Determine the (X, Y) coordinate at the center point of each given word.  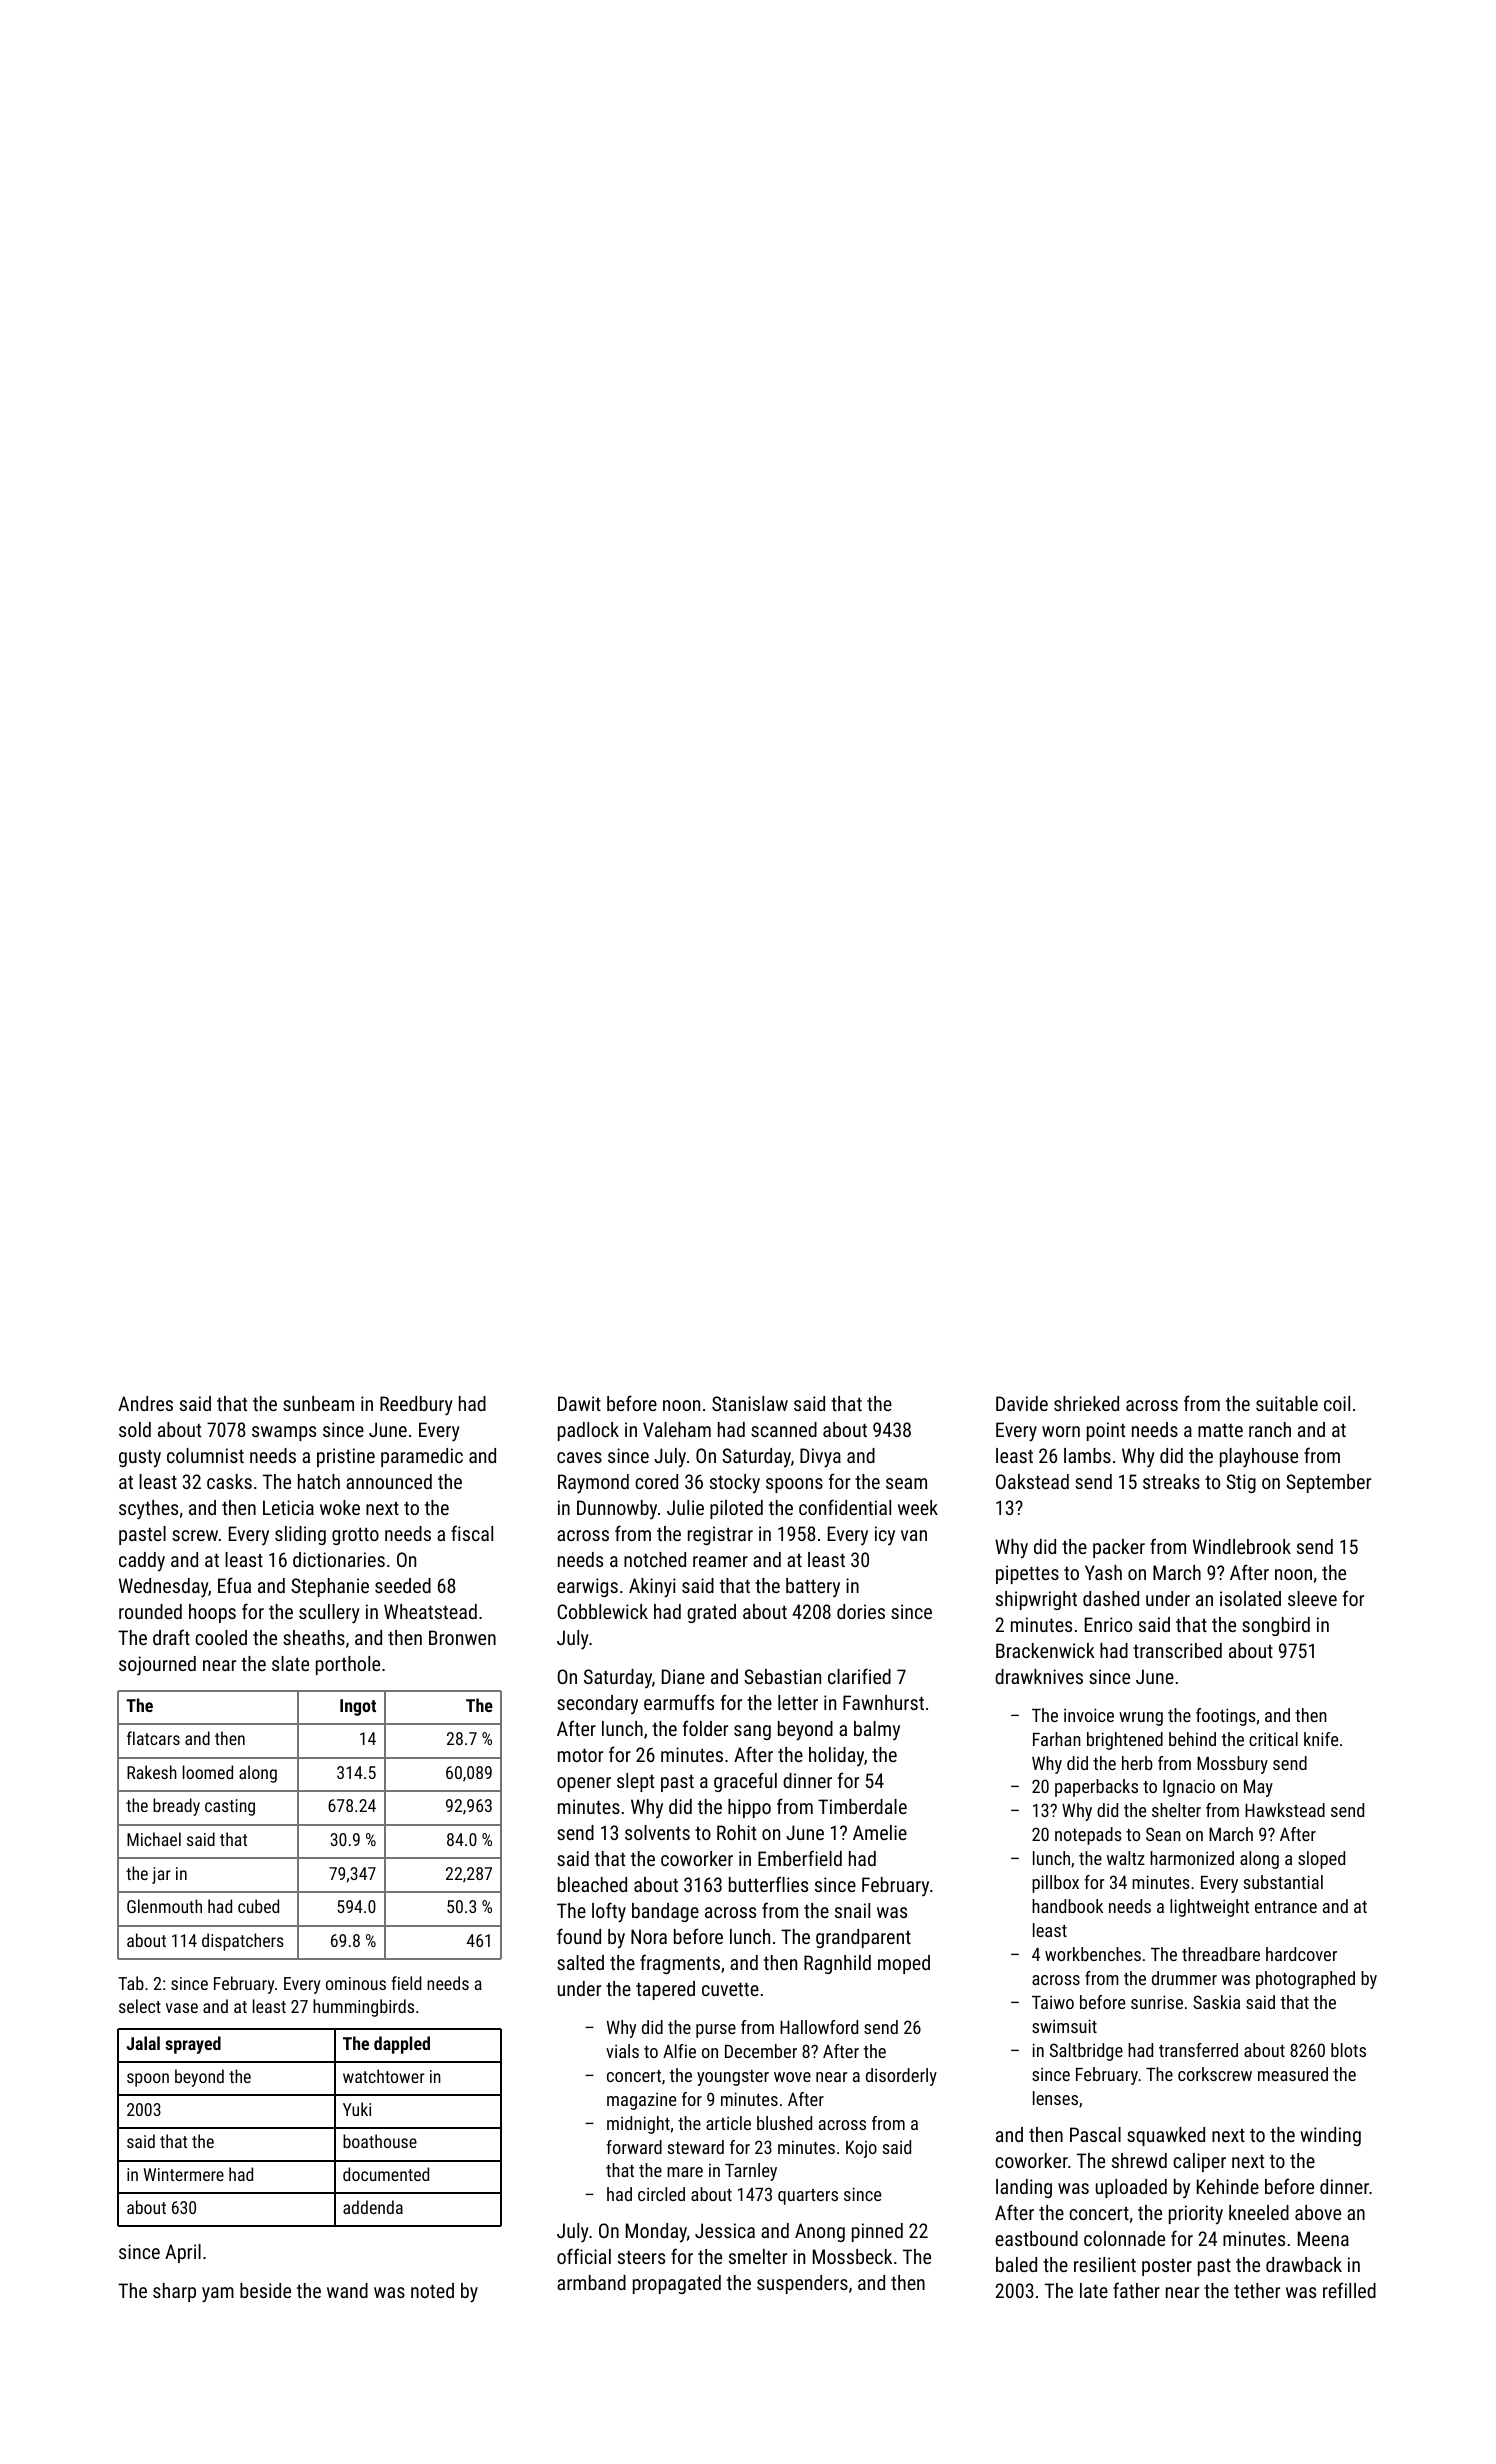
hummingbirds (363, 2008)
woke (340, 1507)
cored (656, 1481)
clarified (859, 1676)
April (183, 2253)
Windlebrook (1242, 1546)
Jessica (725, 2230)
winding (1330, 2136)
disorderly (901, 2077)
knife (1321, 1739)
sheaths (314, 1637)
